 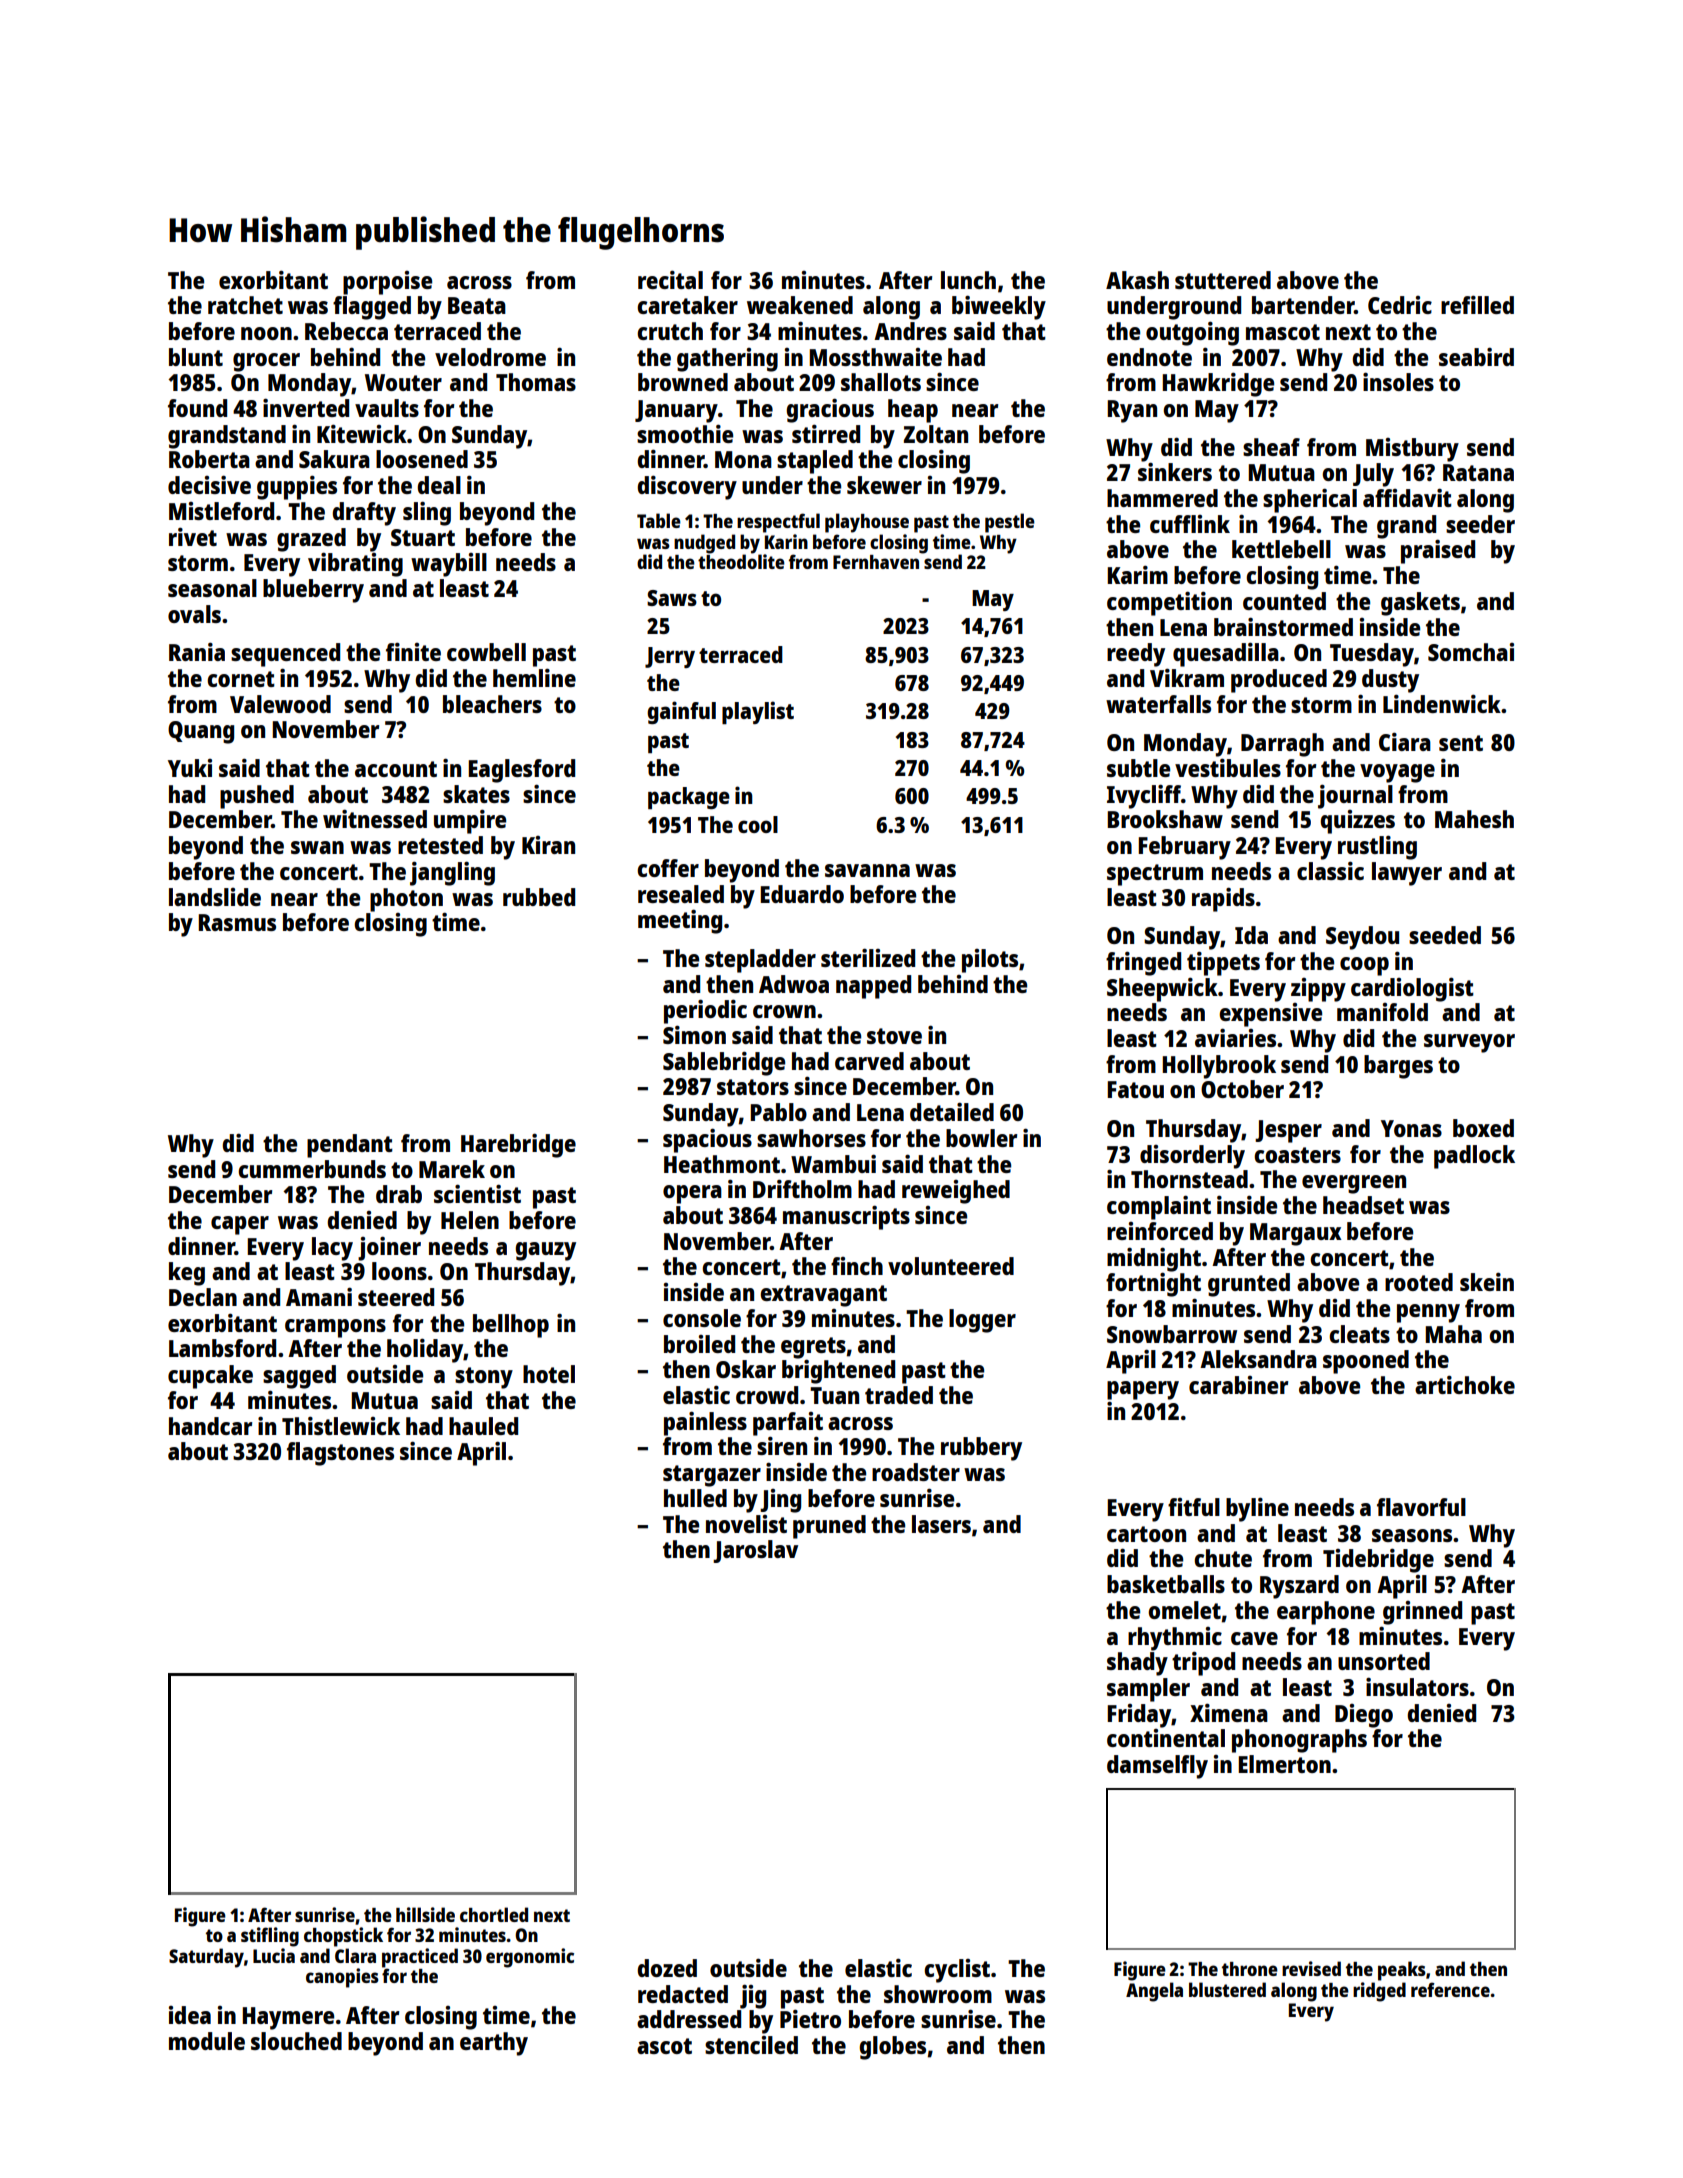 What do you see at coordinates (704, 544) in the screenshot?
I see `nudged` at bounding box center [704, 544].
